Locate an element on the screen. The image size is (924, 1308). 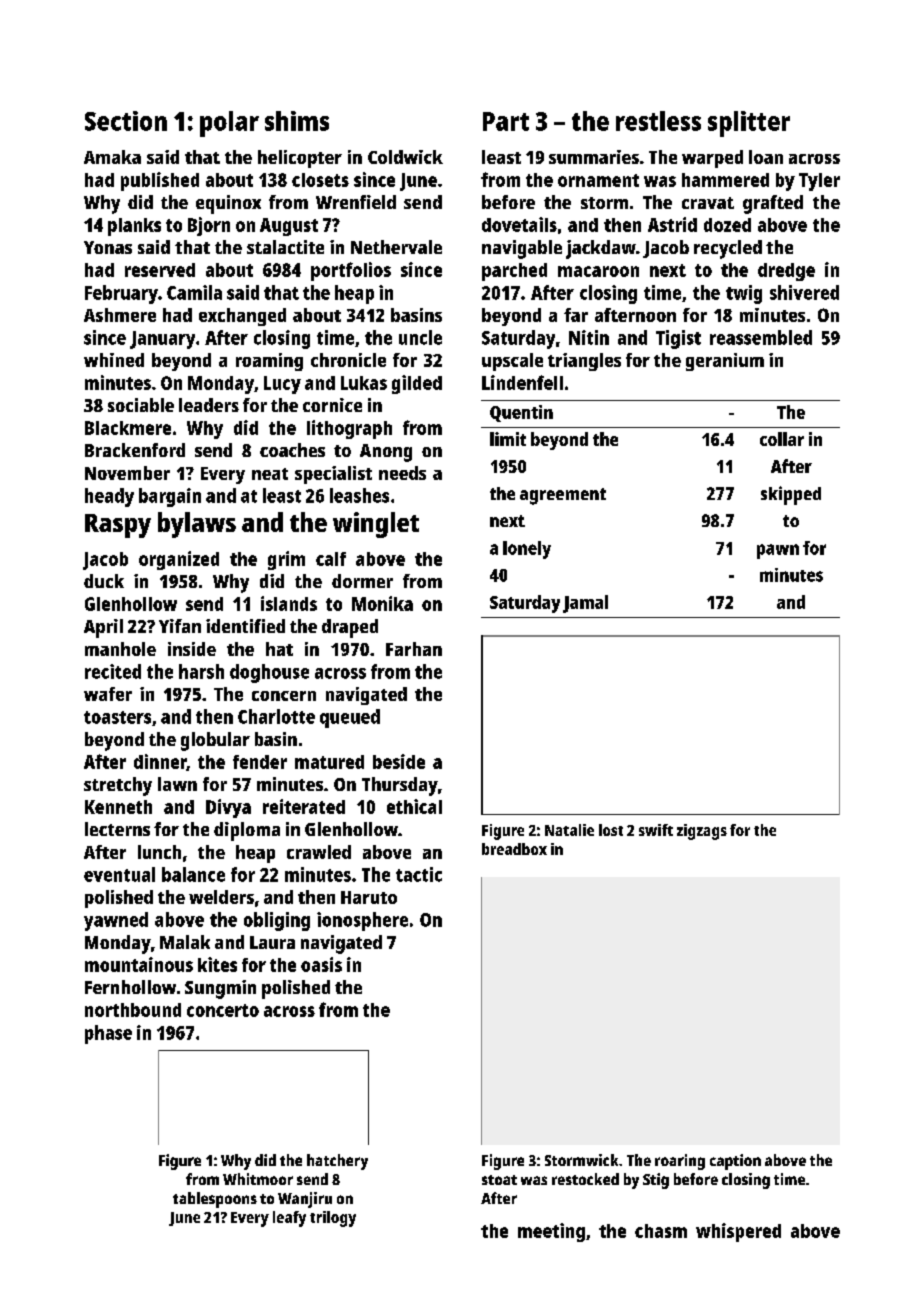
tablespoons is located at coordinates (215, 1200).
